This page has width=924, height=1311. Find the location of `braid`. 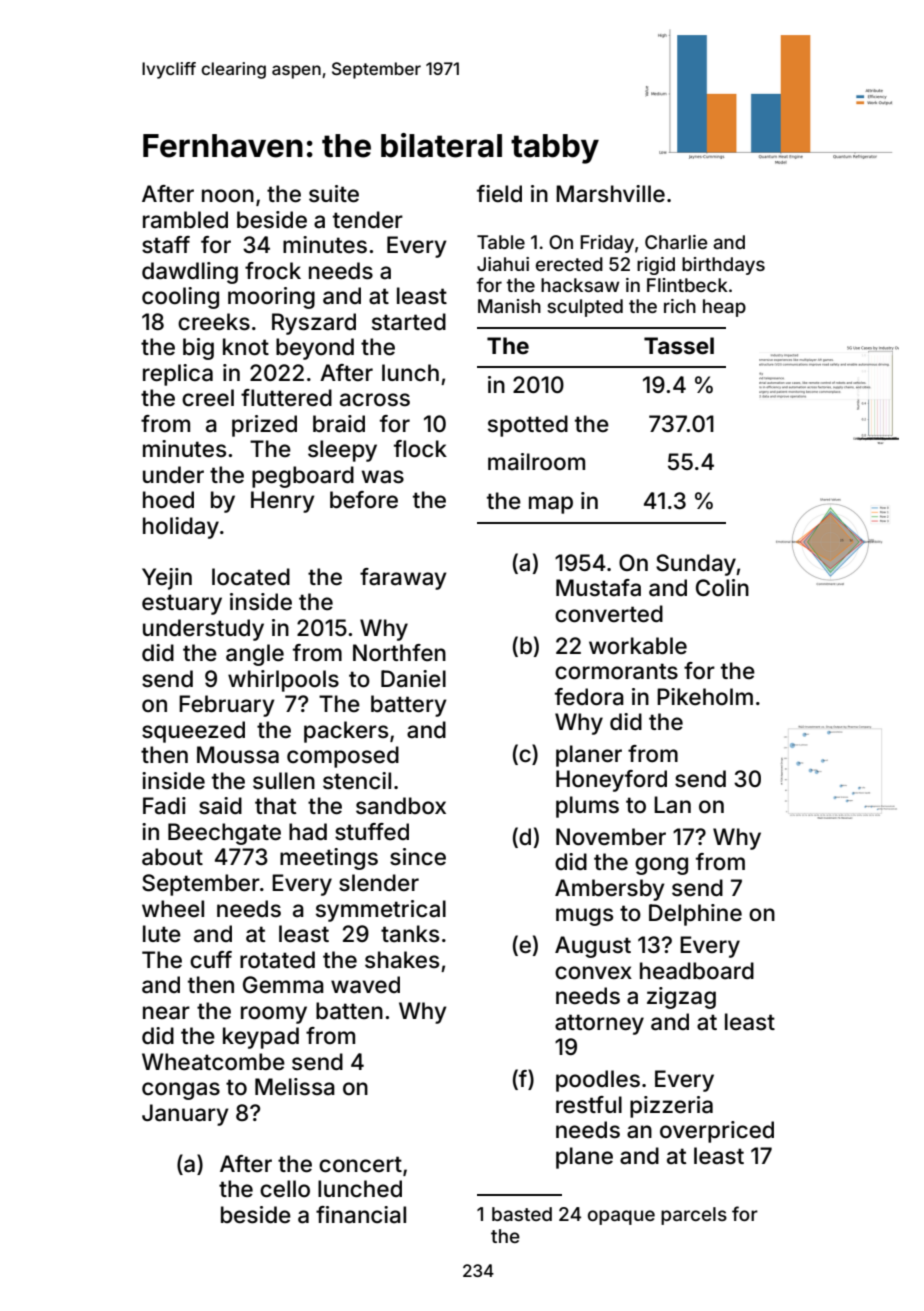

braid is located at coordinates (339, 424).
